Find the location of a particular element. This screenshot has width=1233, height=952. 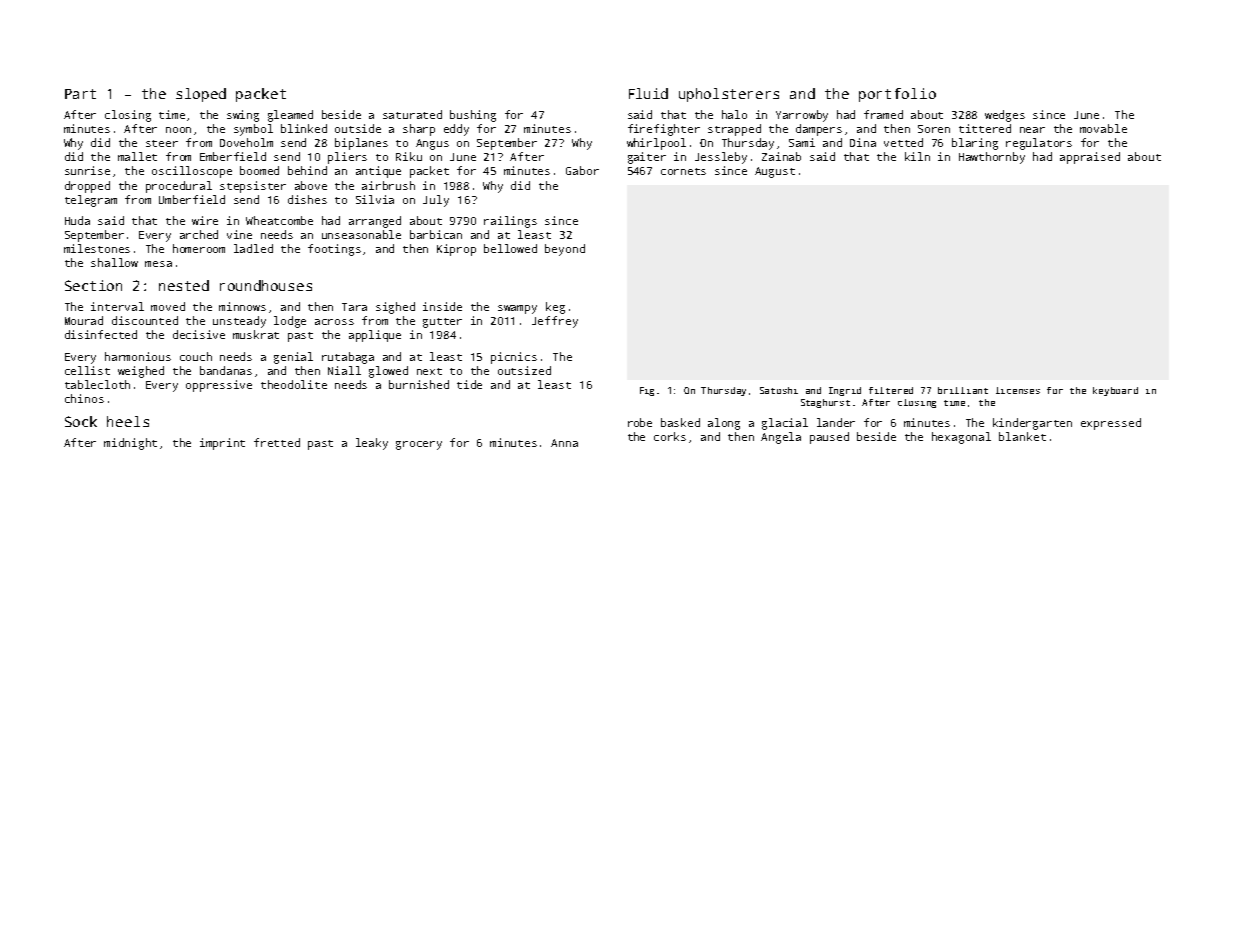

Hawthornby is located at coordinates (992, 158).
